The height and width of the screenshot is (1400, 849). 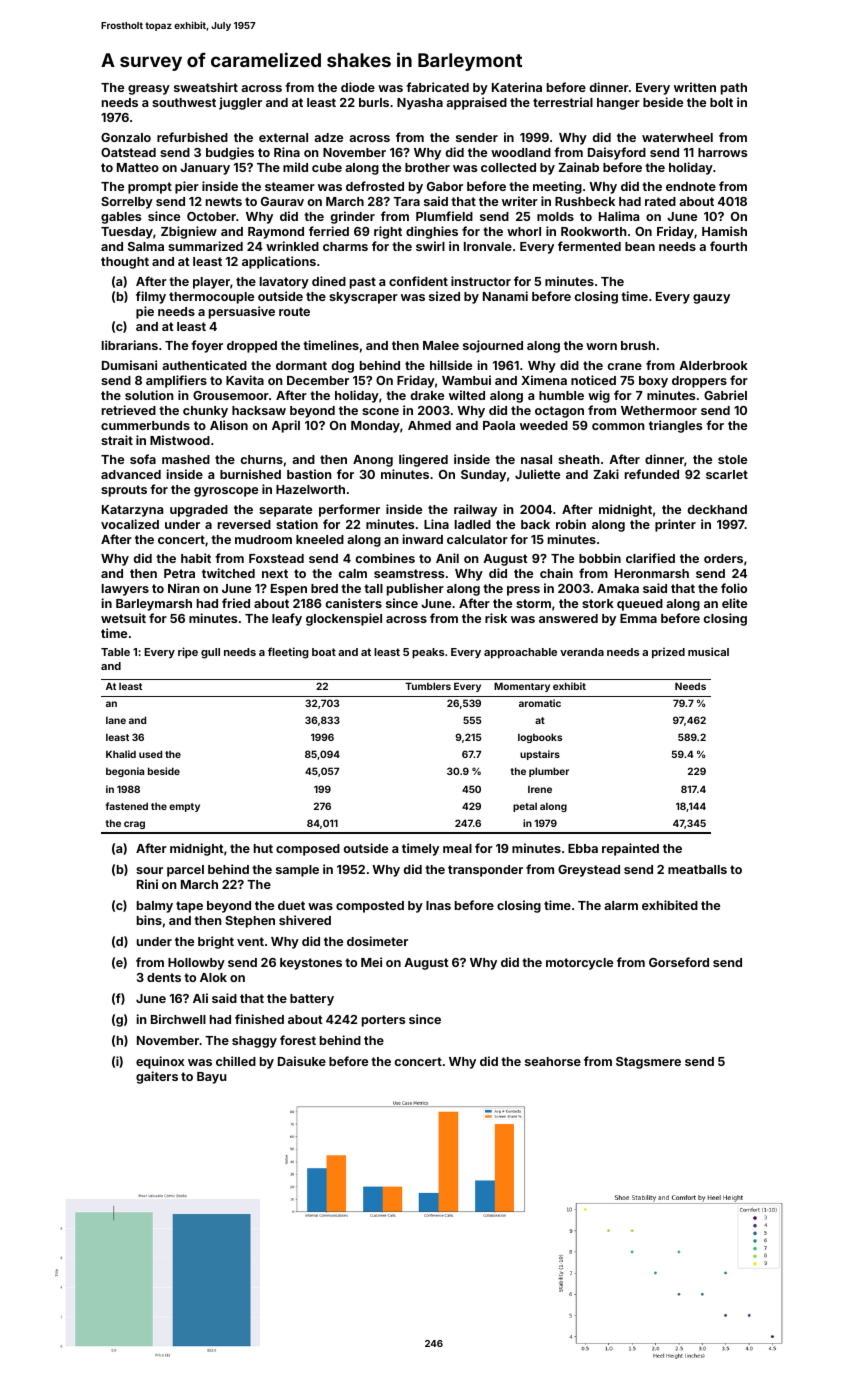 What do you see at coordinates (457, 848) in the screenshot?
I see `meal` at bounding box center [457, 848].
